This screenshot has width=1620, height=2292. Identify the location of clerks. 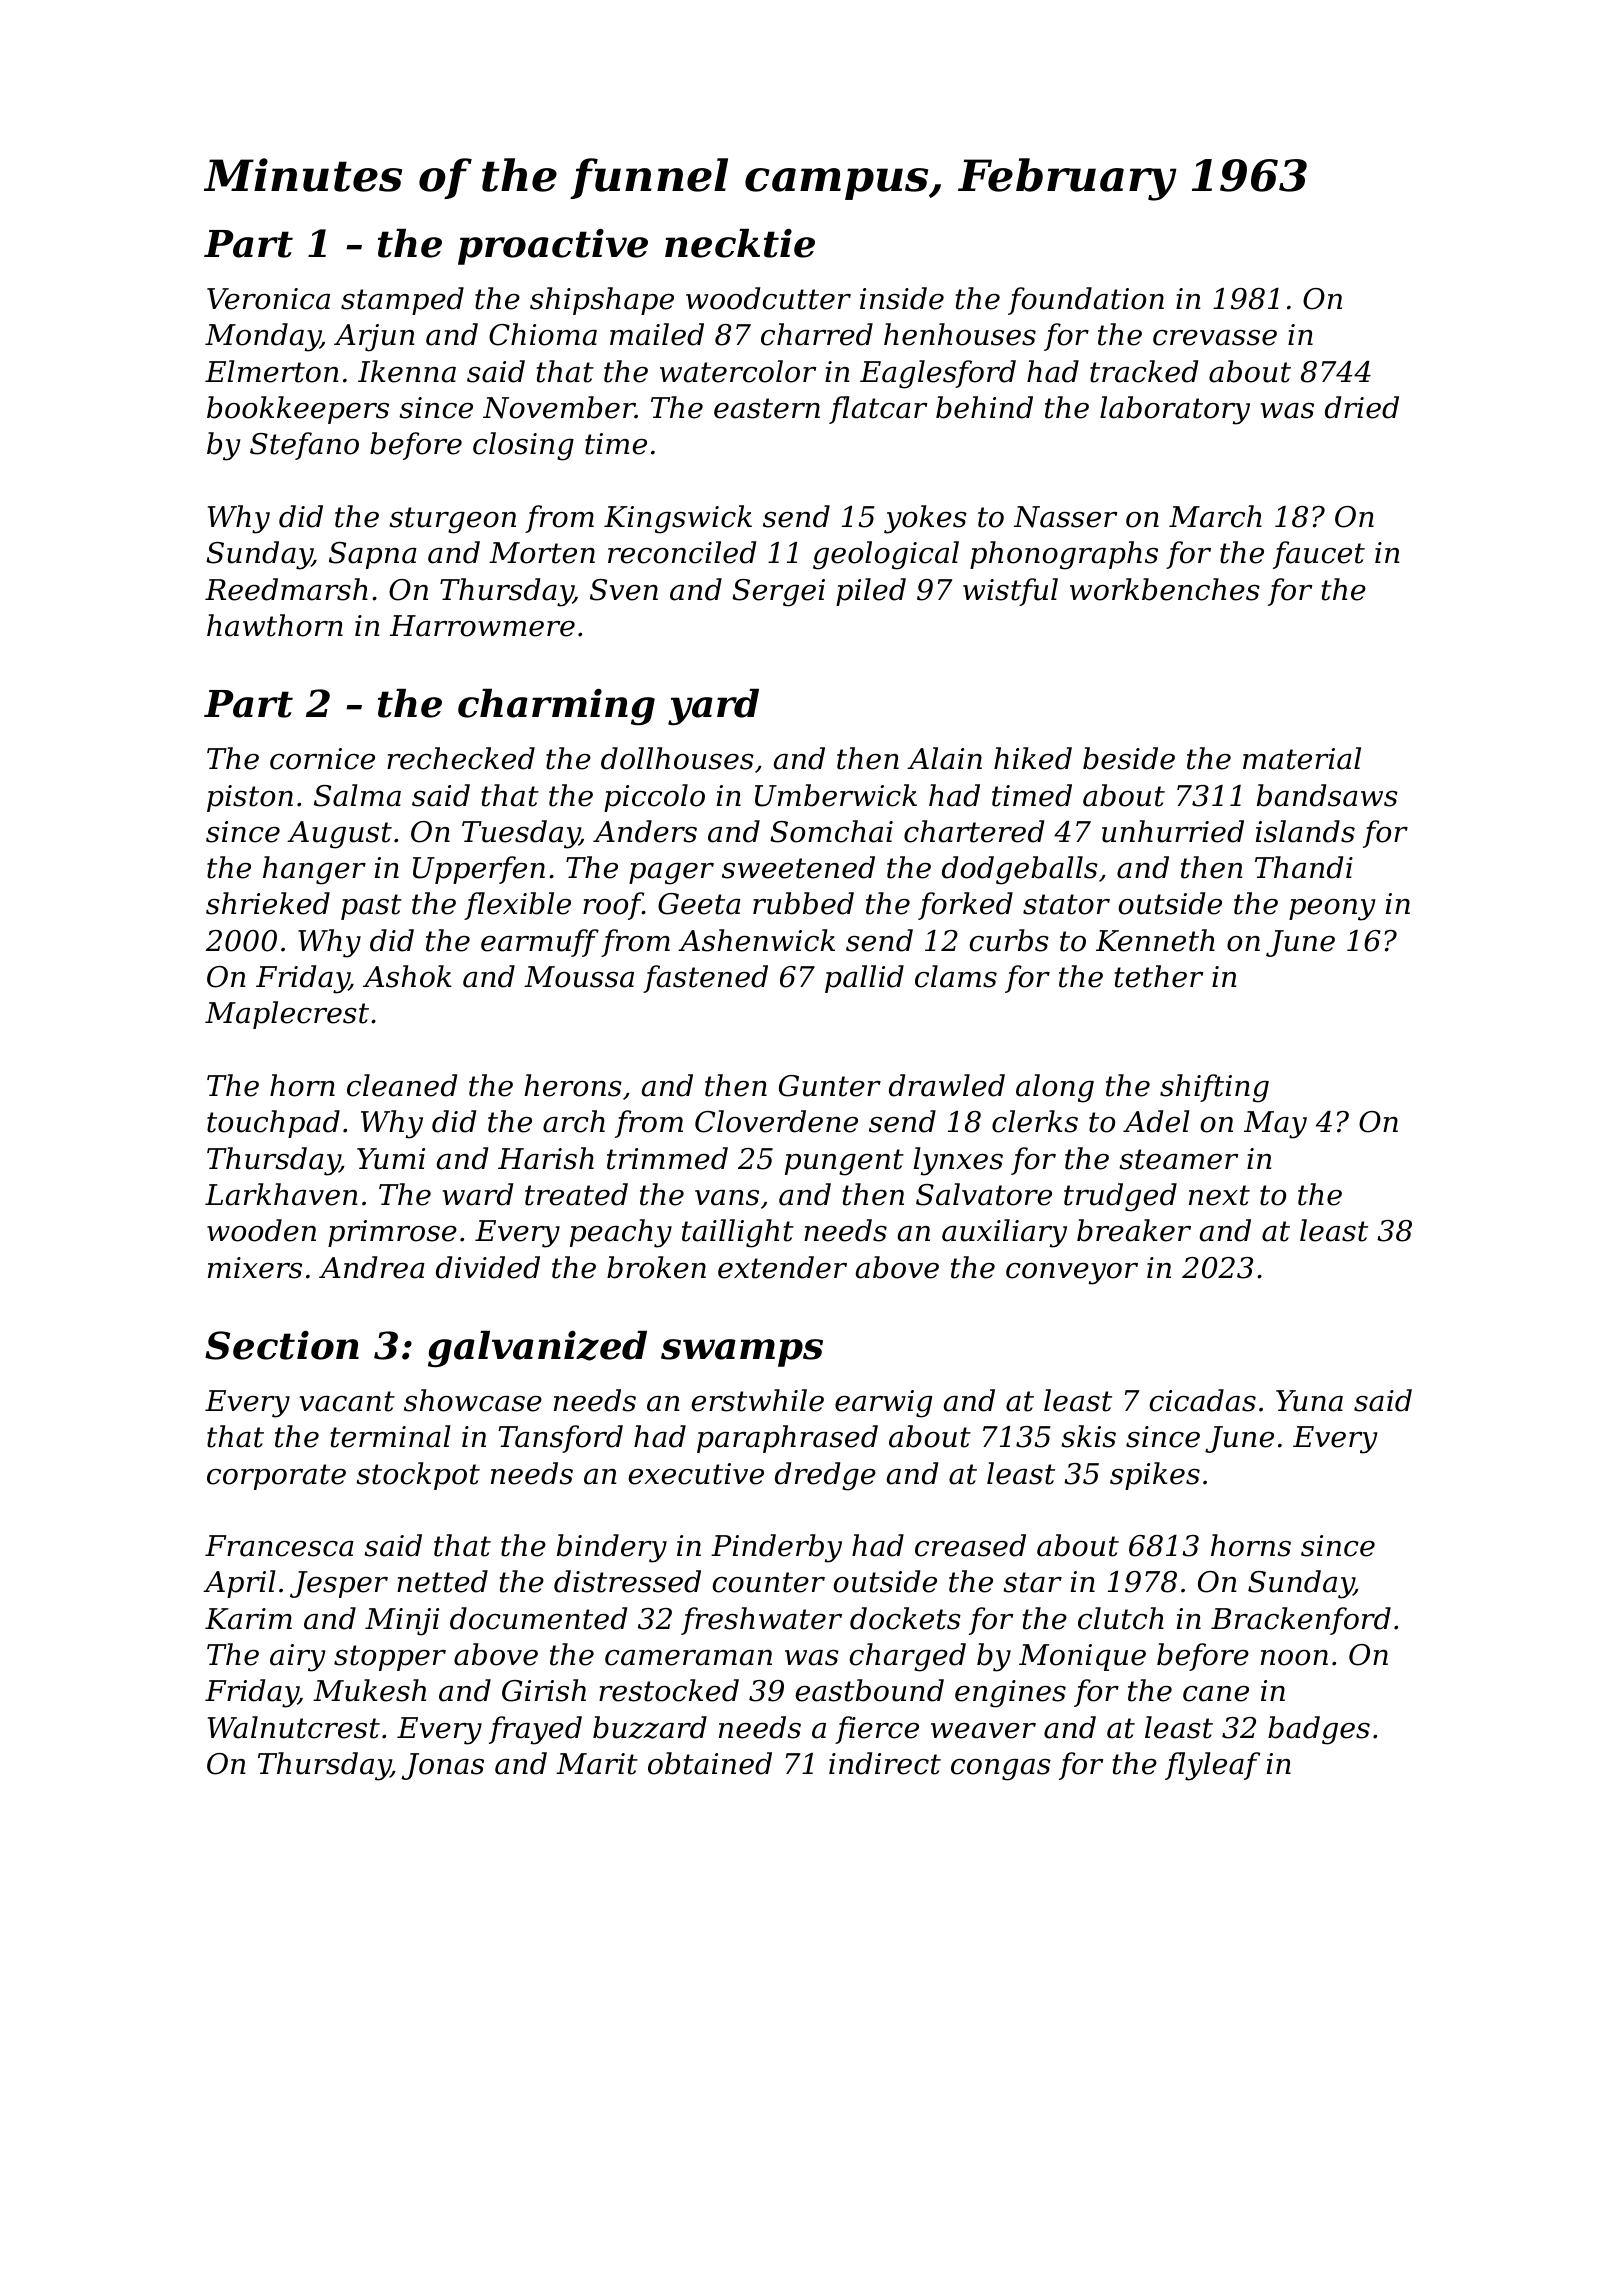
(1035, 1121).
